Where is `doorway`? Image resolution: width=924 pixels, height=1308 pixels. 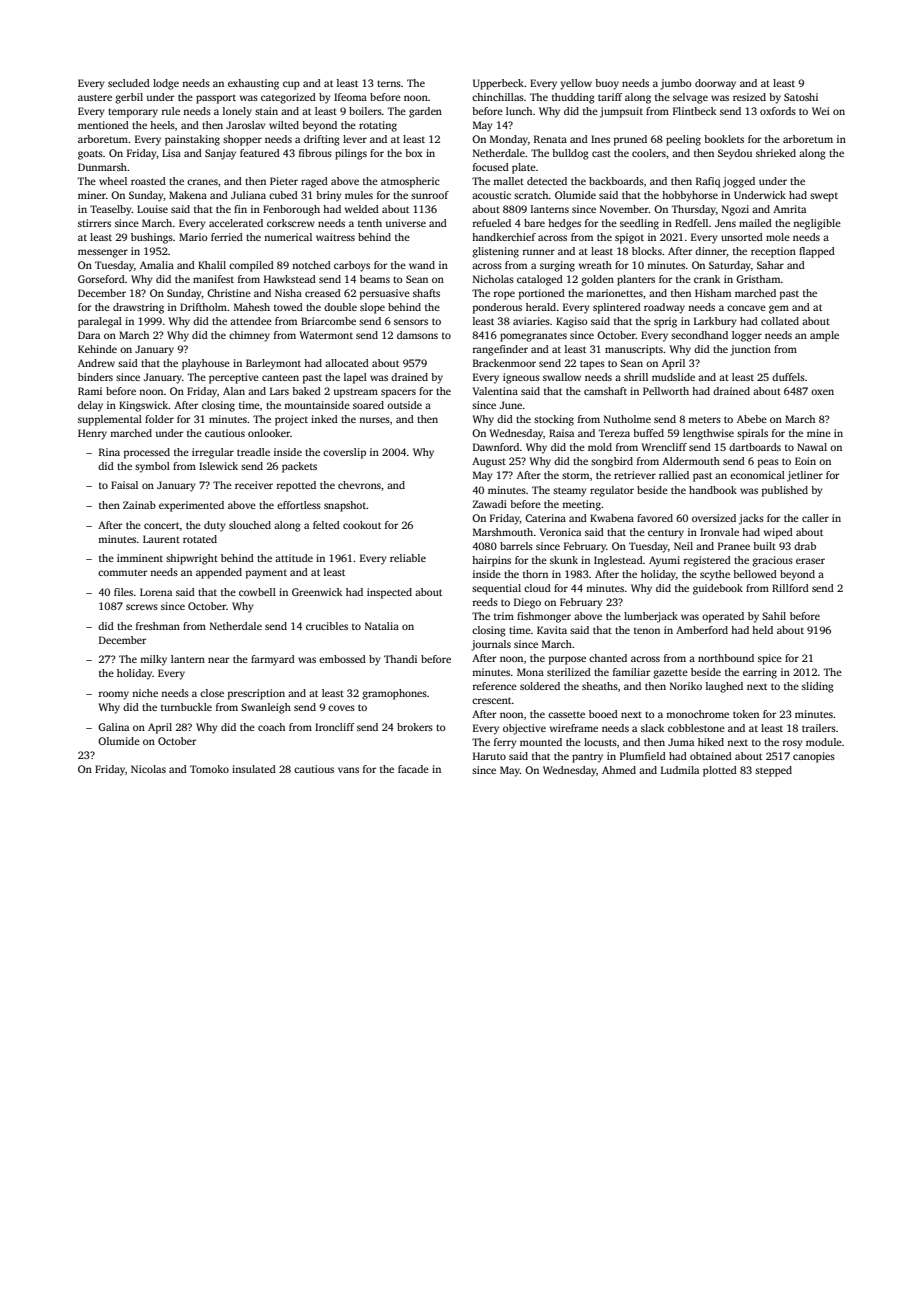 doorway is located at coordinates (715, 84).
